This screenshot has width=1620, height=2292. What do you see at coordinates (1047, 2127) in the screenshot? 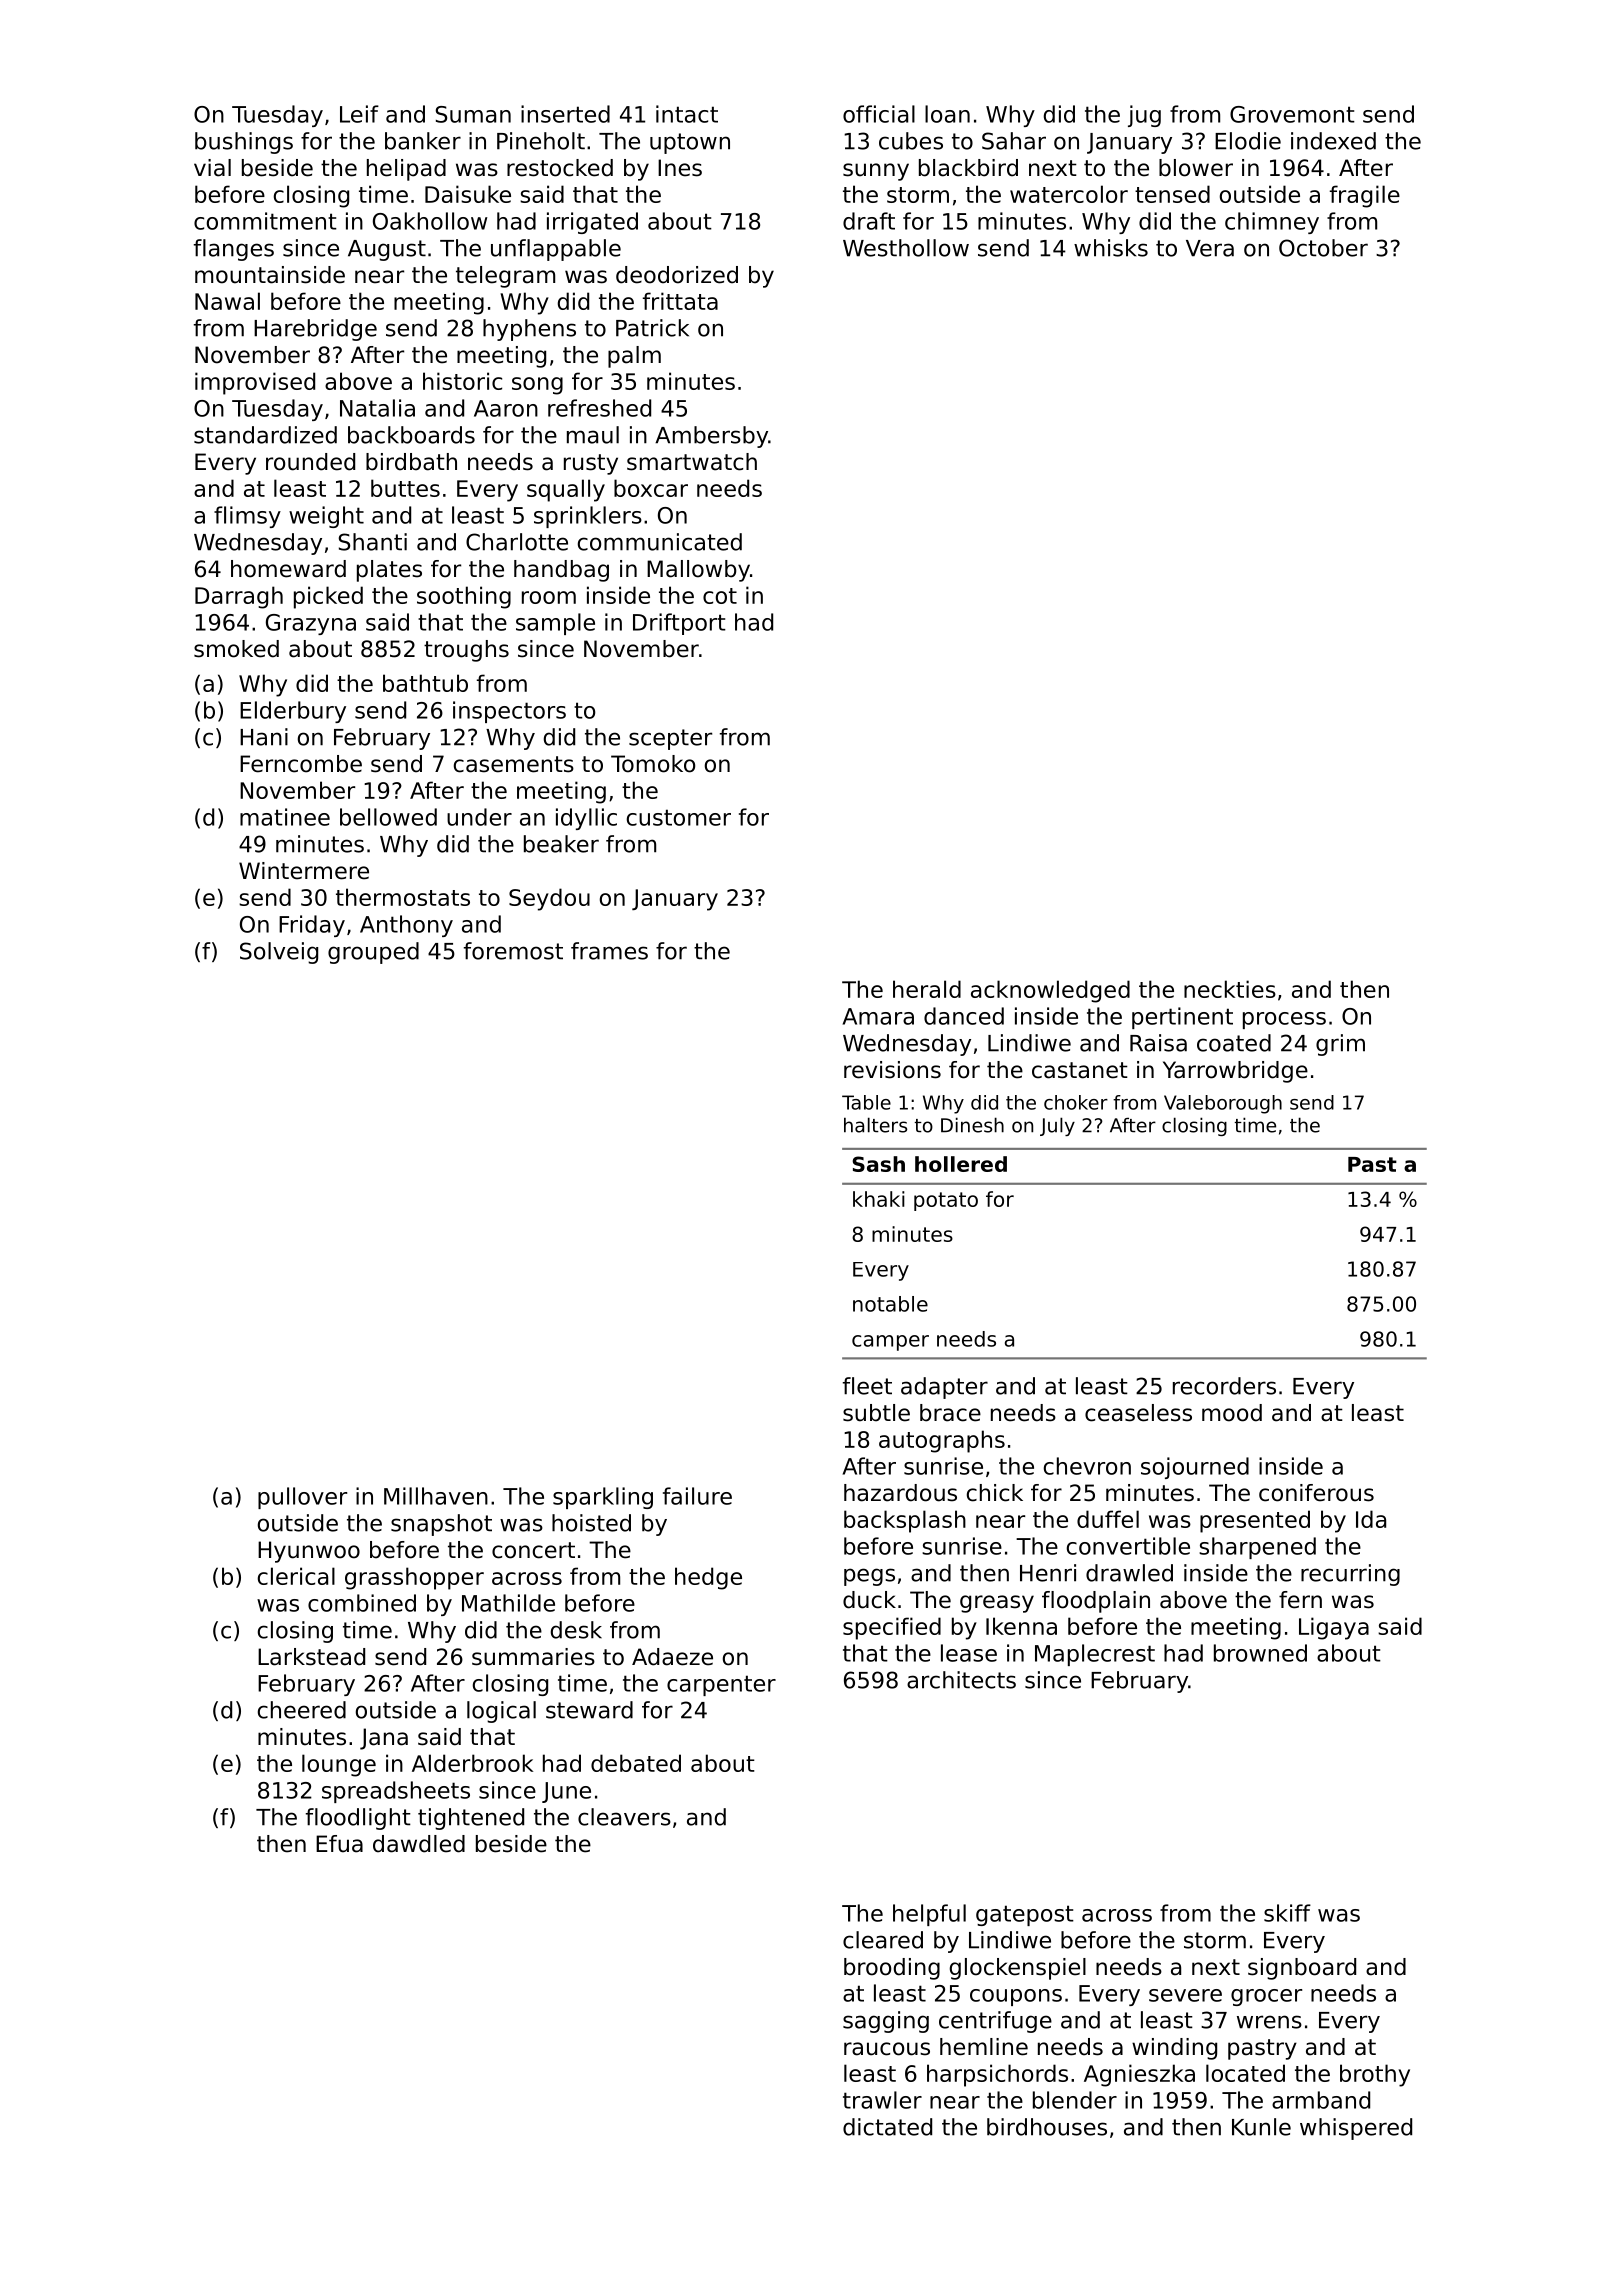
I see `birdhouses` at bounding box center [1047, 2127].
